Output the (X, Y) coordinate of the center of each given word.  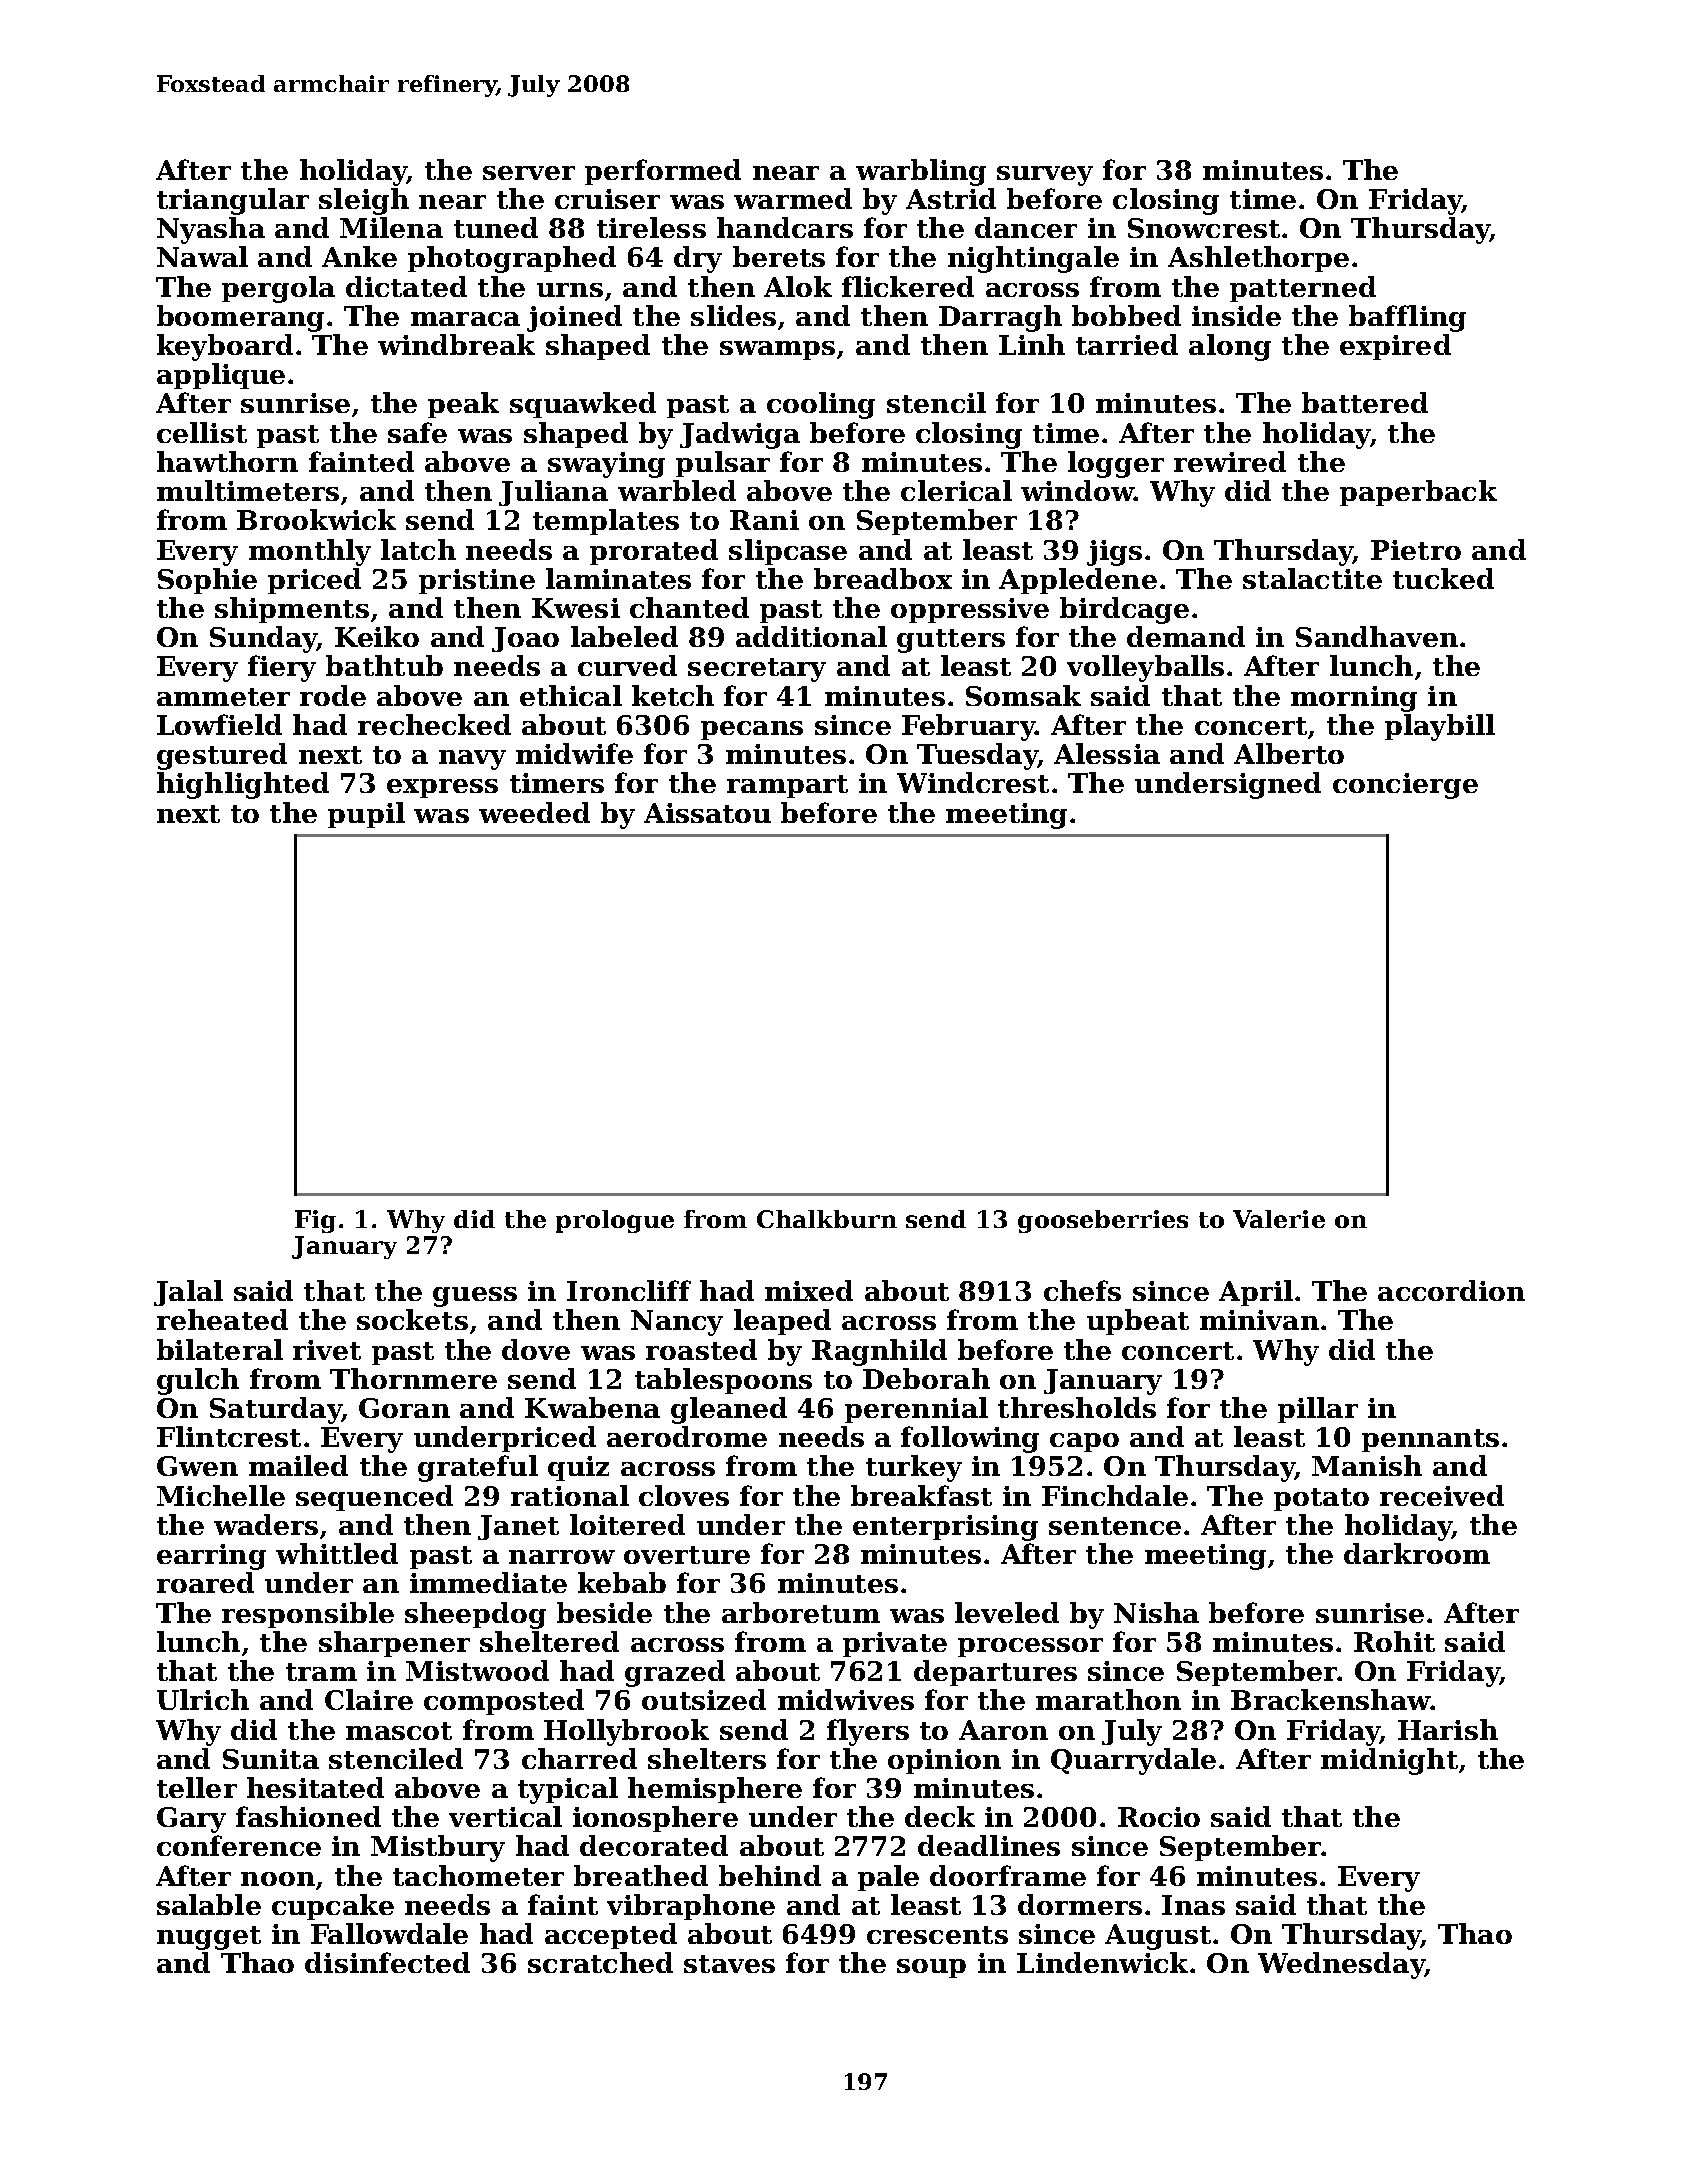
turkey (914, 1468)
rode (333, 695)
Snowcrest (1204, 228)
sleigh (364, 201)
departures (995, 1673)
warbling (921, 172)
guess (475, 1297)
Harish (1448, 1729)
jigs (1114, 553)
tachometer (478, 1875)
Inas (1193, 1905)
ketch (673, 695)
